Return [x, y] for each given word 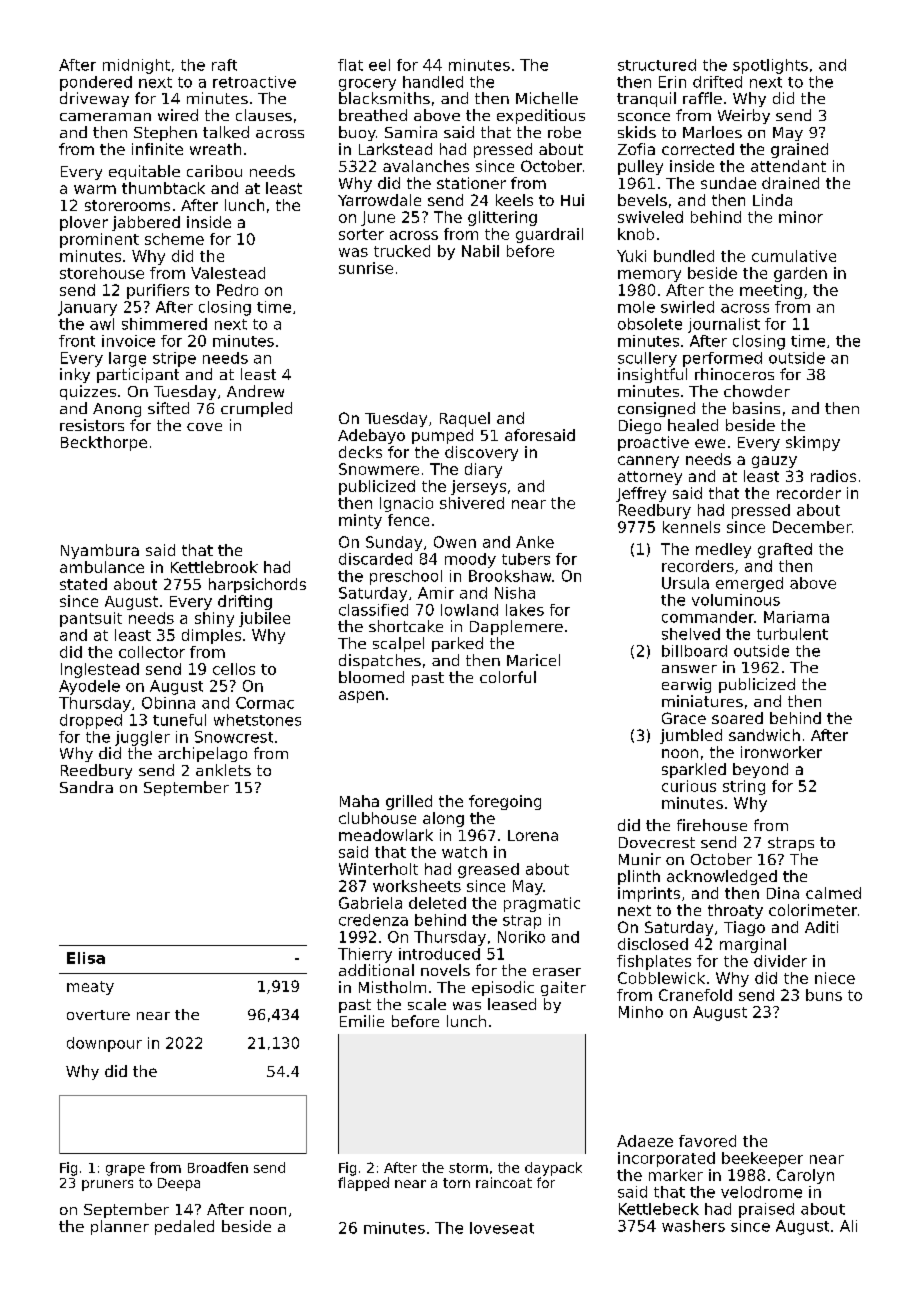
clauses [264, 115]
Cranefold [695, 995]
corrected [698, 149]
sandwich [764, 735]
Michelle [547, 98]
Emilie [362, 1021]
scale [427, 1004]
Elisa [86, 958]
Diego [640, 426]
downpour [104, 1044]
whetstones [257, 720]
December [812, 527]
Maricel [533, 660]
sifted [168, 408]
